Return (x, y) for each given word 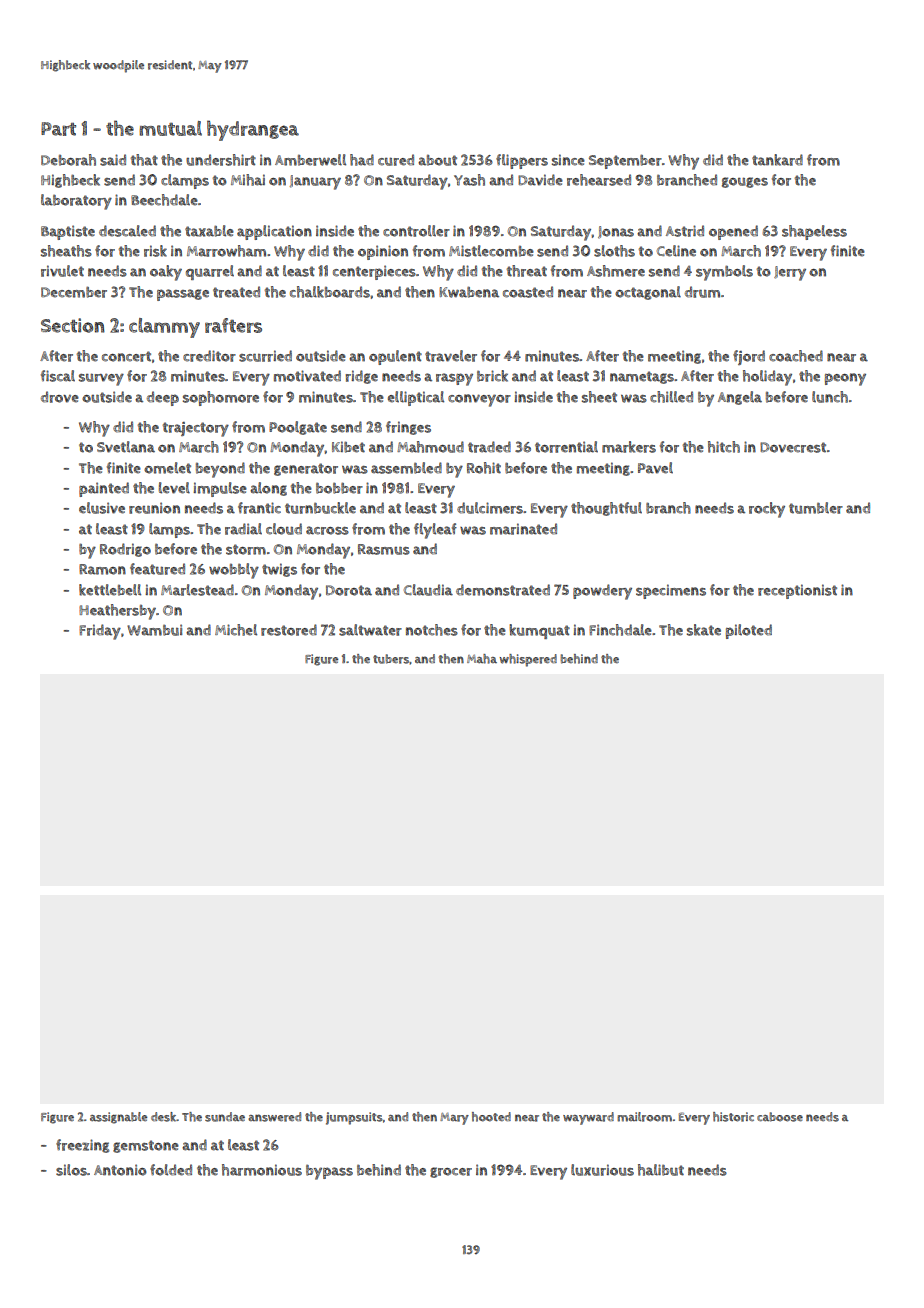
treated (236, 292)
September (625, 161)
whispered (528, 660)
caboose (780, 1117)
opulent (395, 357)
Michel (236, 630)
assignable (118, 1118)
